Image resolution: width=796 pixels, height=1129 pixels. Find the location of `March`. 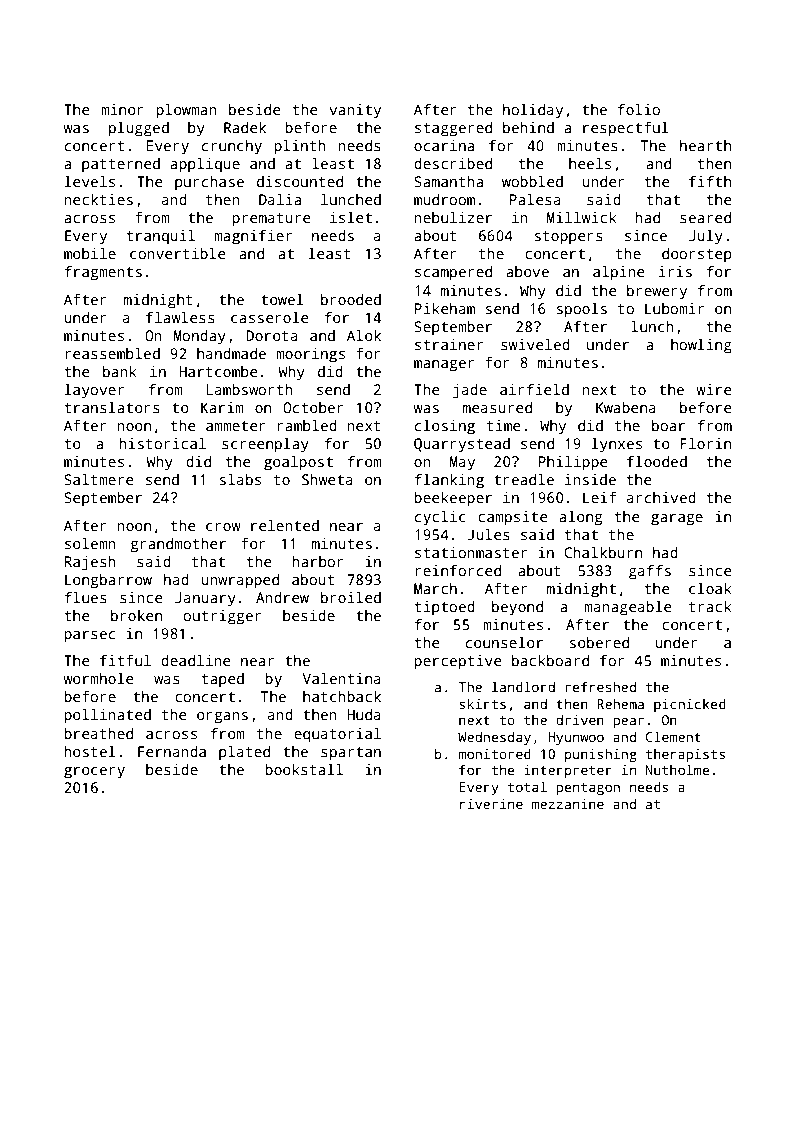

March is located at coordinates (435, 588).
